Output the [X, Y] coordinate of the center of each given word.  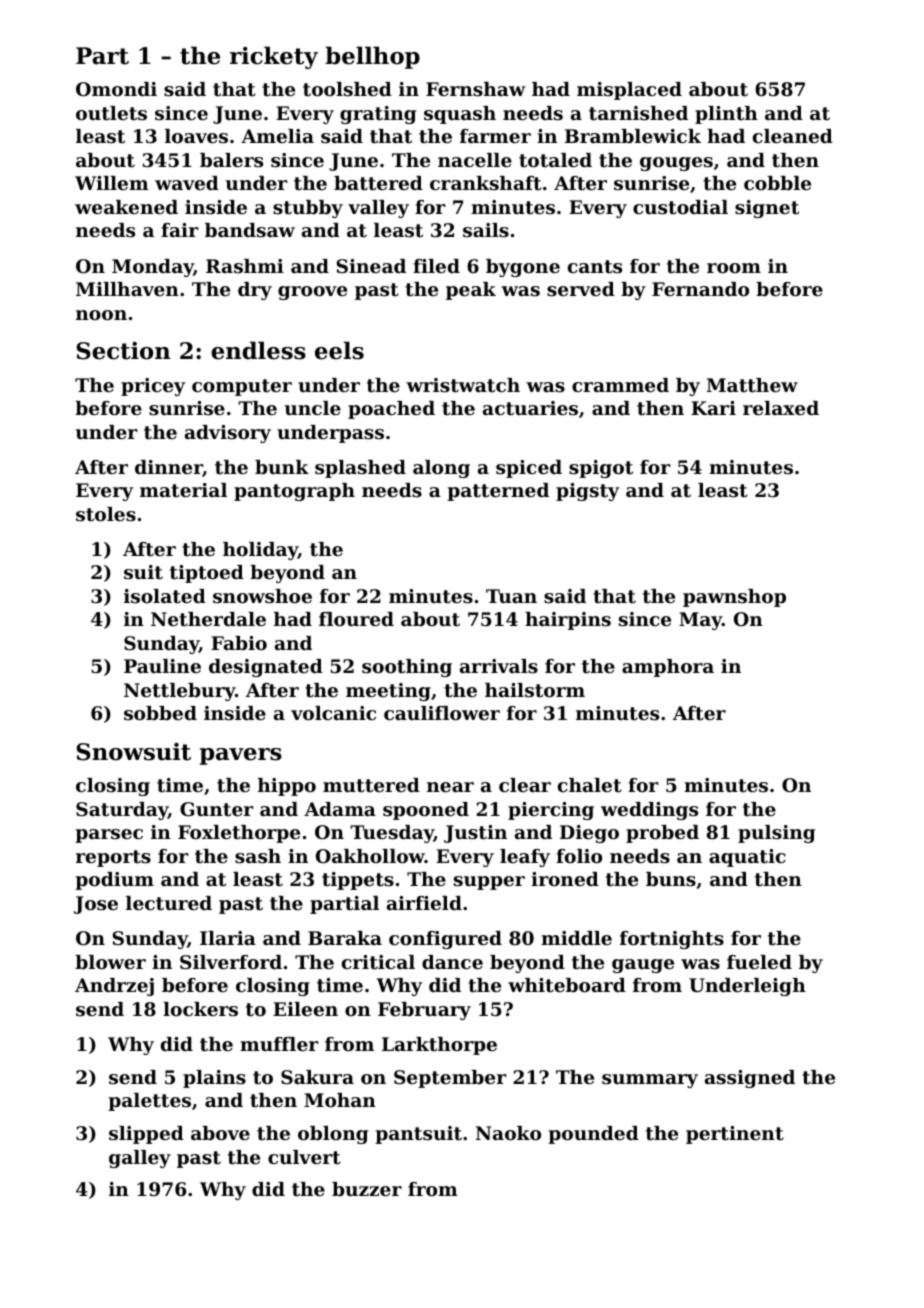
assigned [750, 1079]
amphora [668, 668]
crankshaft [486, 183]
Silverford [231, 962]
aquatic [747, 858]
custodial [680, 207]
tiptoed [207, 574]
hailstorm [535, 690]
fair [180, 230]
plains [214, 1079]
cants [595, 267]
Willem [112, 183]
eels [339, 350]
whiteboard [567, 985]
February [424, 1011]
